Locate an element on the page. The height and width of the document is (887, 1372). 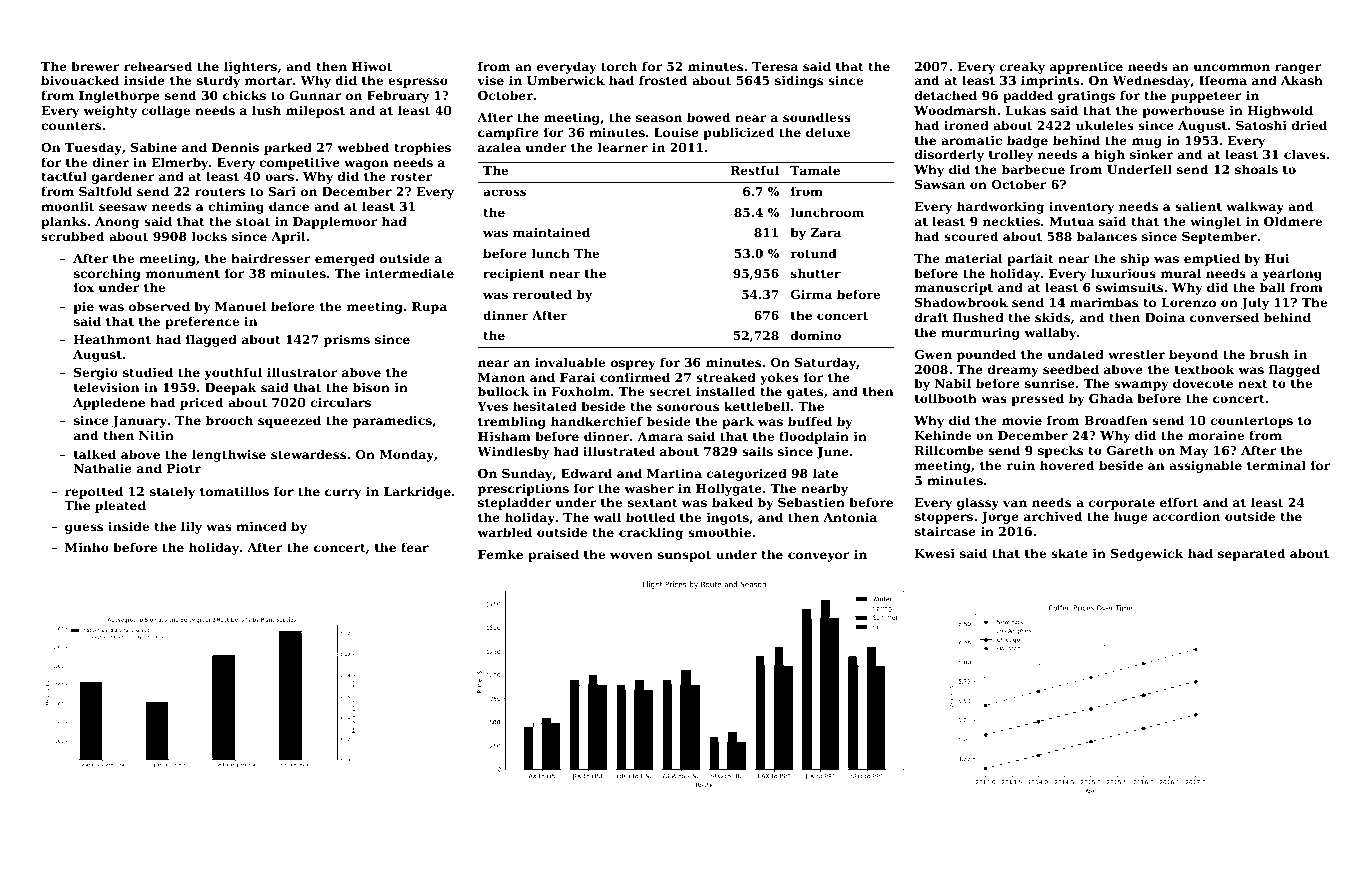
stoat is located at coordinates (253, 221).
